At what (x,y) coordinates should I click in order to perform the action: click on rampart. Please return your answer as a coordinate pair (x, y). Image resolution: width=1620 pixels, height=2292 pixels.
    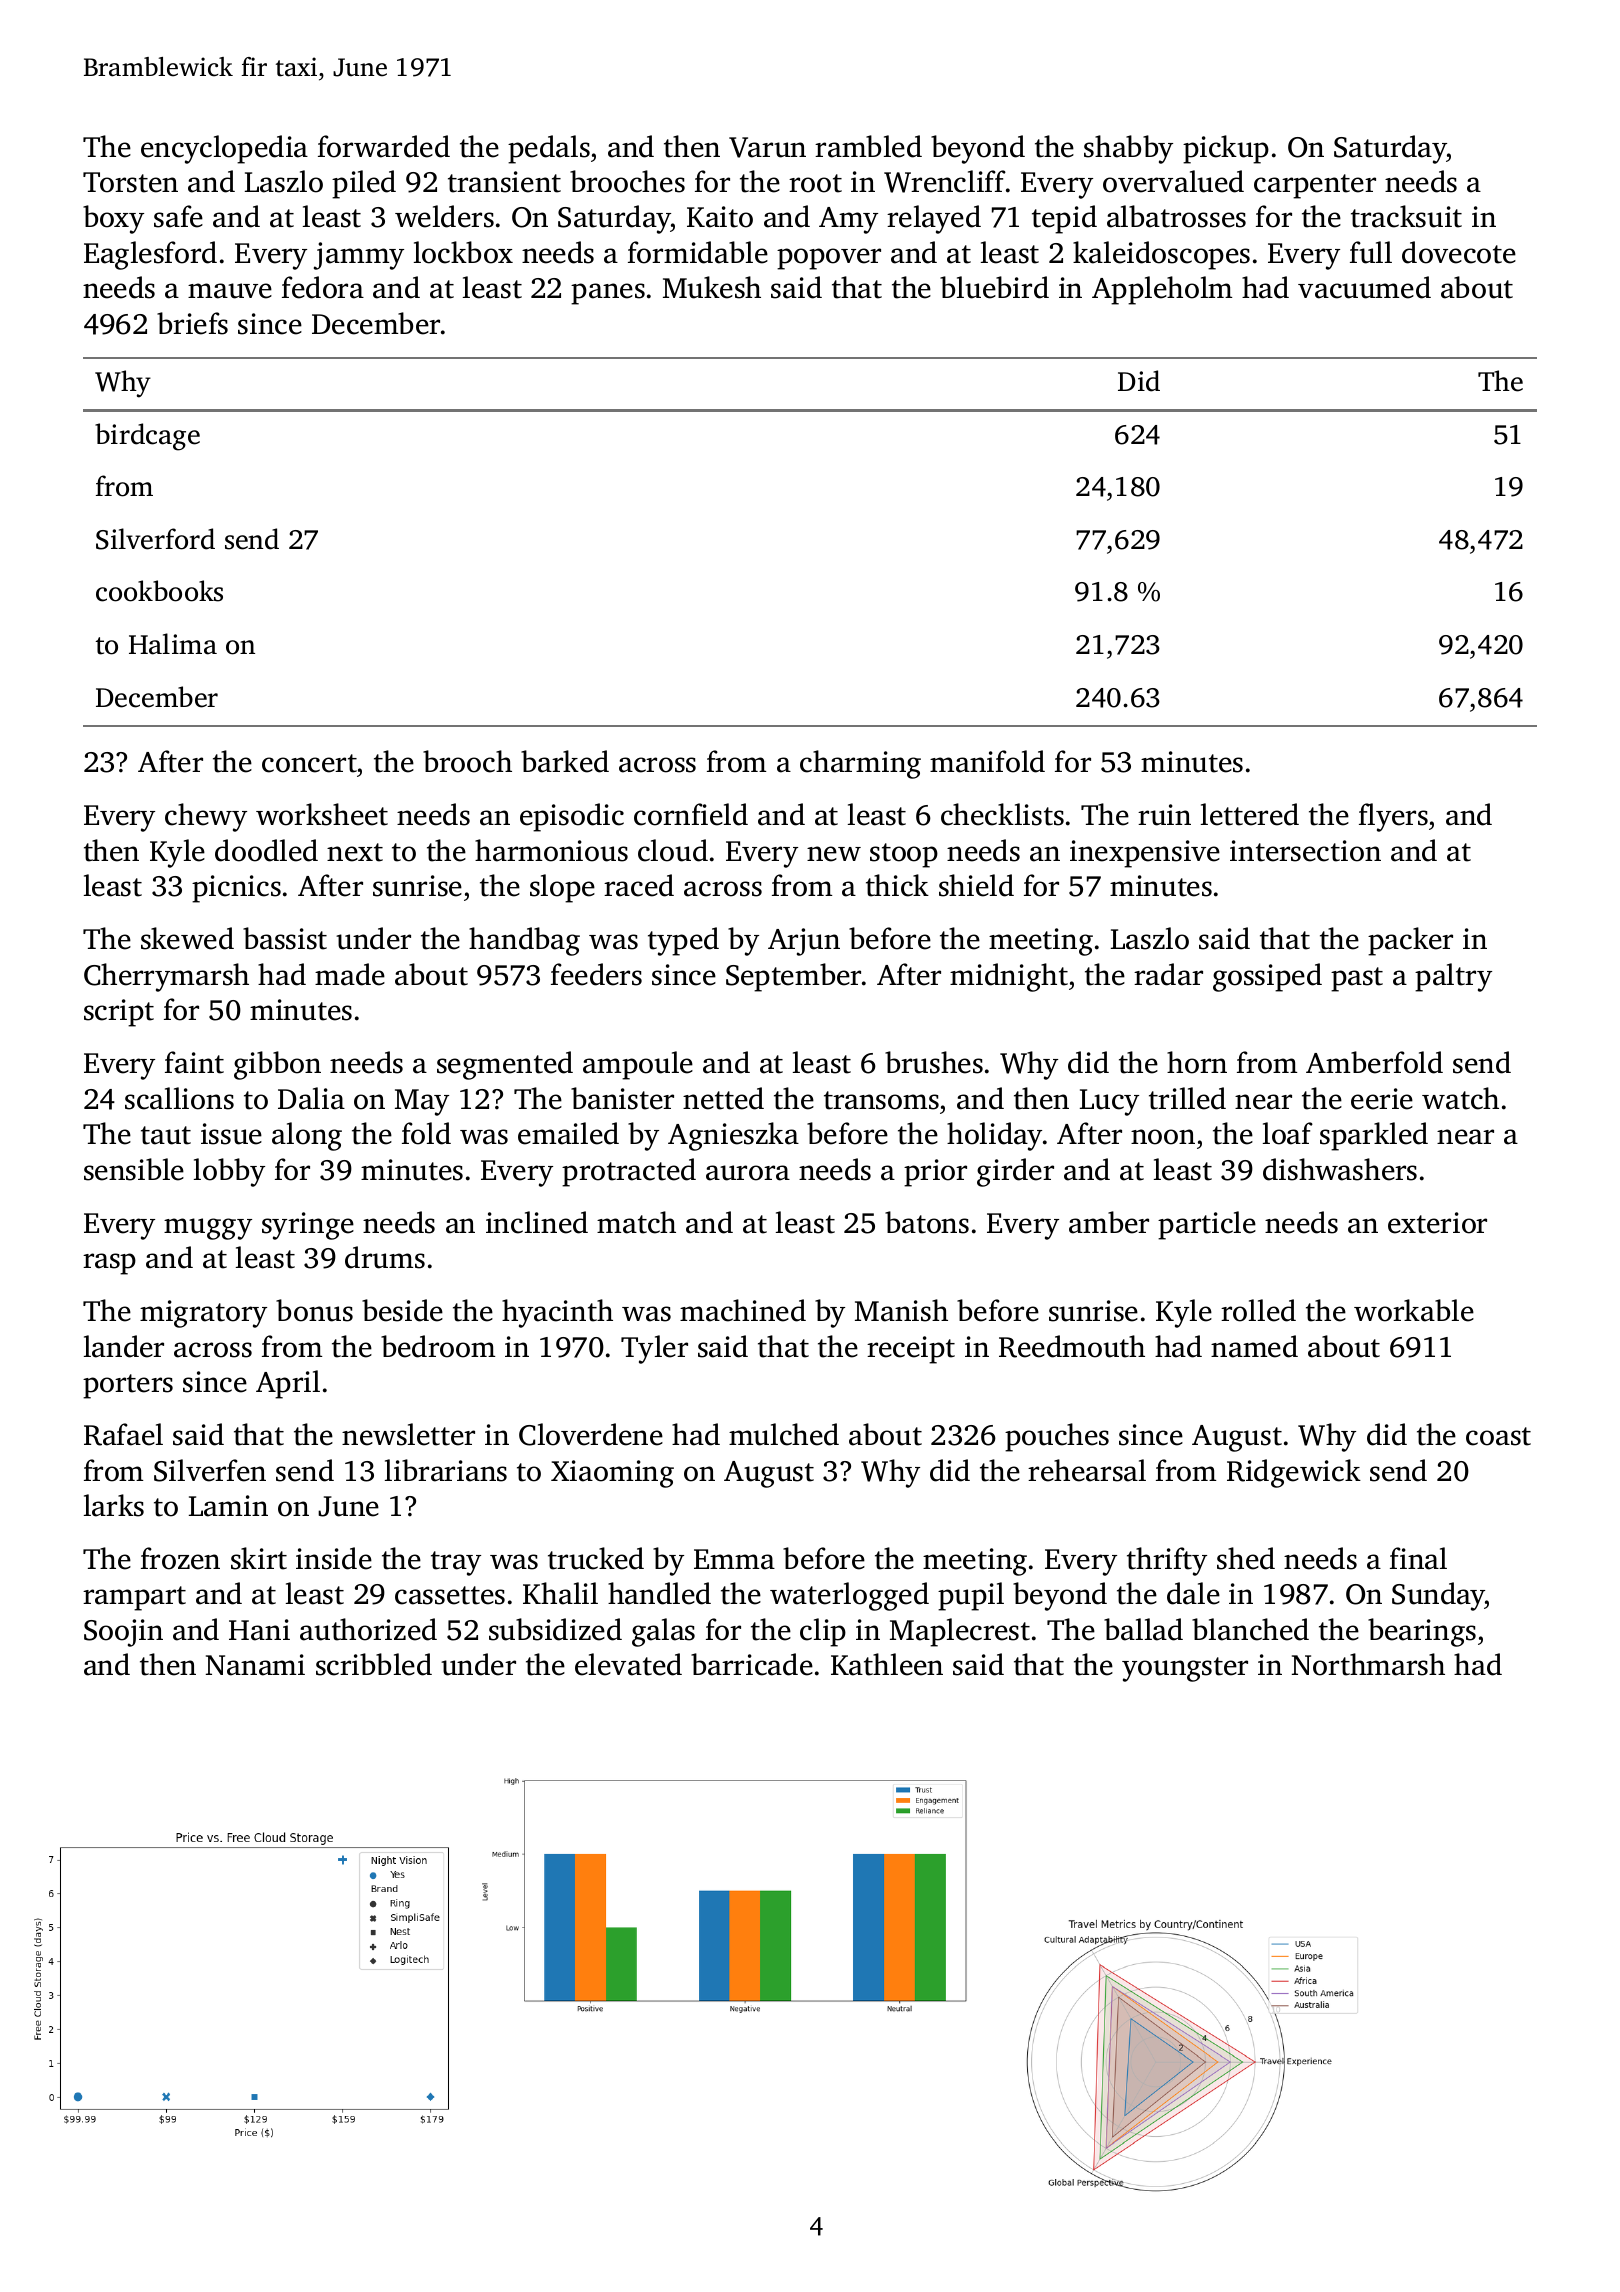
    Looking at the image, I should click on (134, 1598).
